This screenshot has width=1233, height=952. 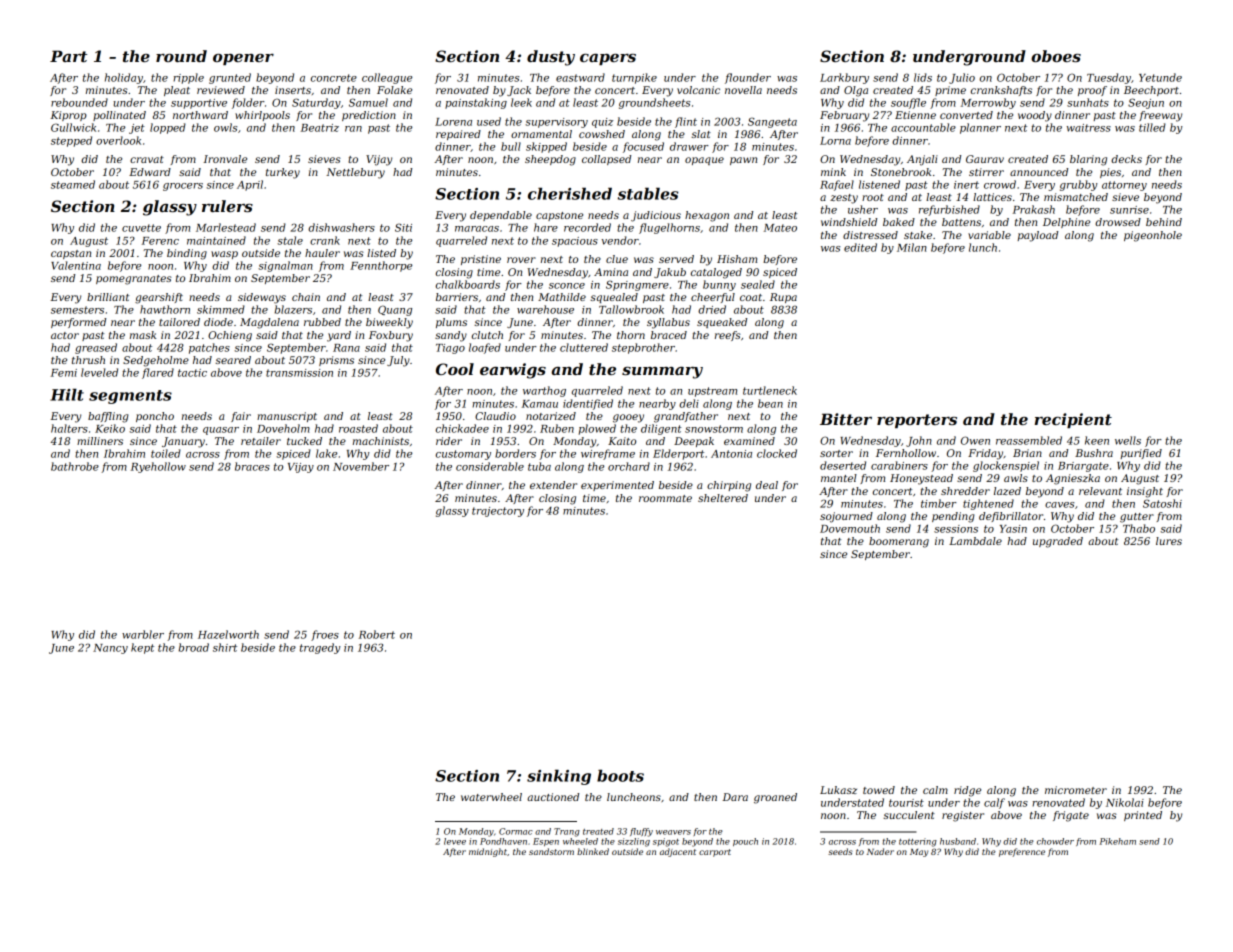 What do you see at coordinates (71, 141) in the screenshot?
I see `stepped` at bounding box center [71, 141].
